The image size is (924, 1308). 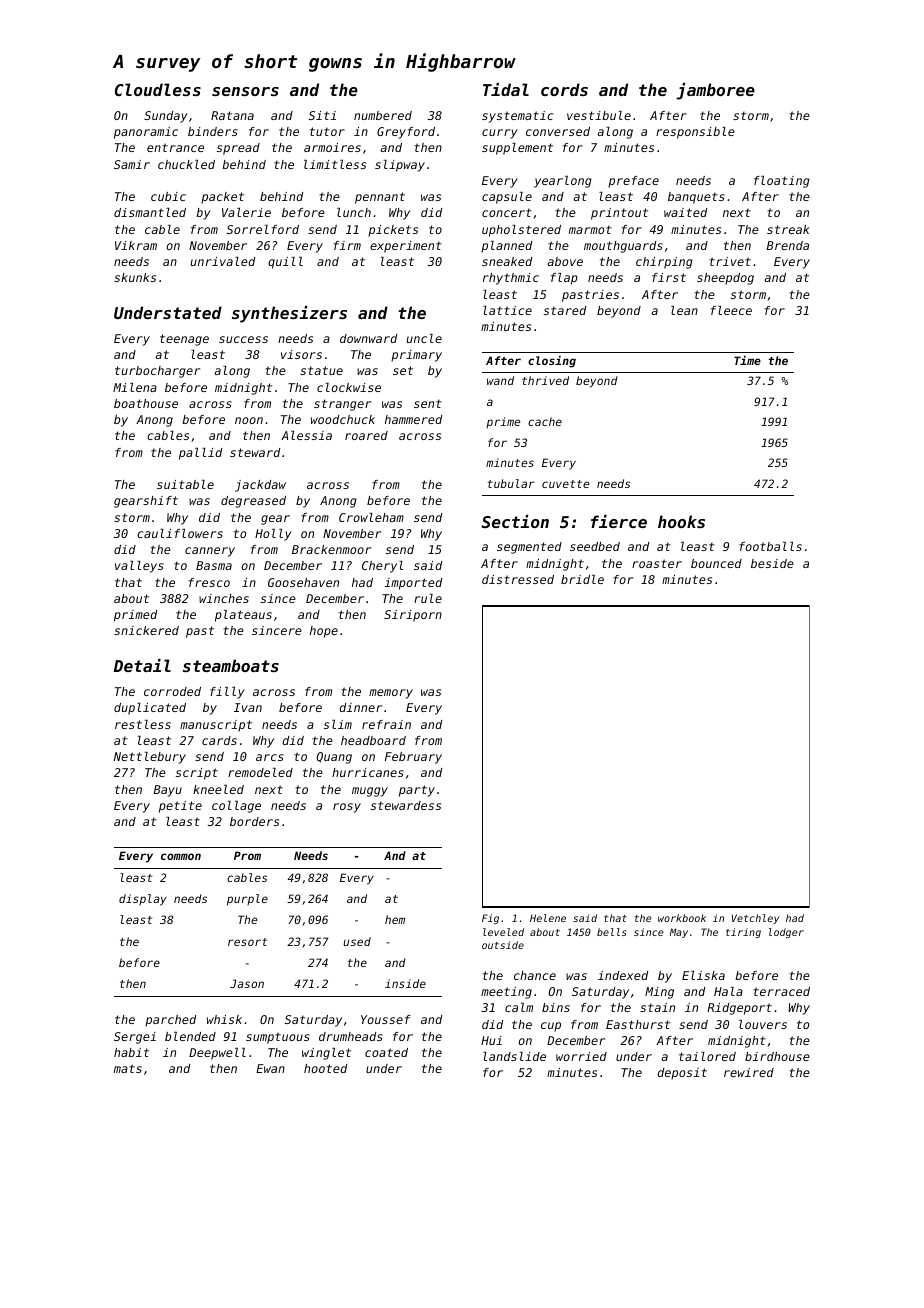 What do you see at coordinates (223, 261) in the image?
I see `unrivaled` at bounding box center [223, 261].
